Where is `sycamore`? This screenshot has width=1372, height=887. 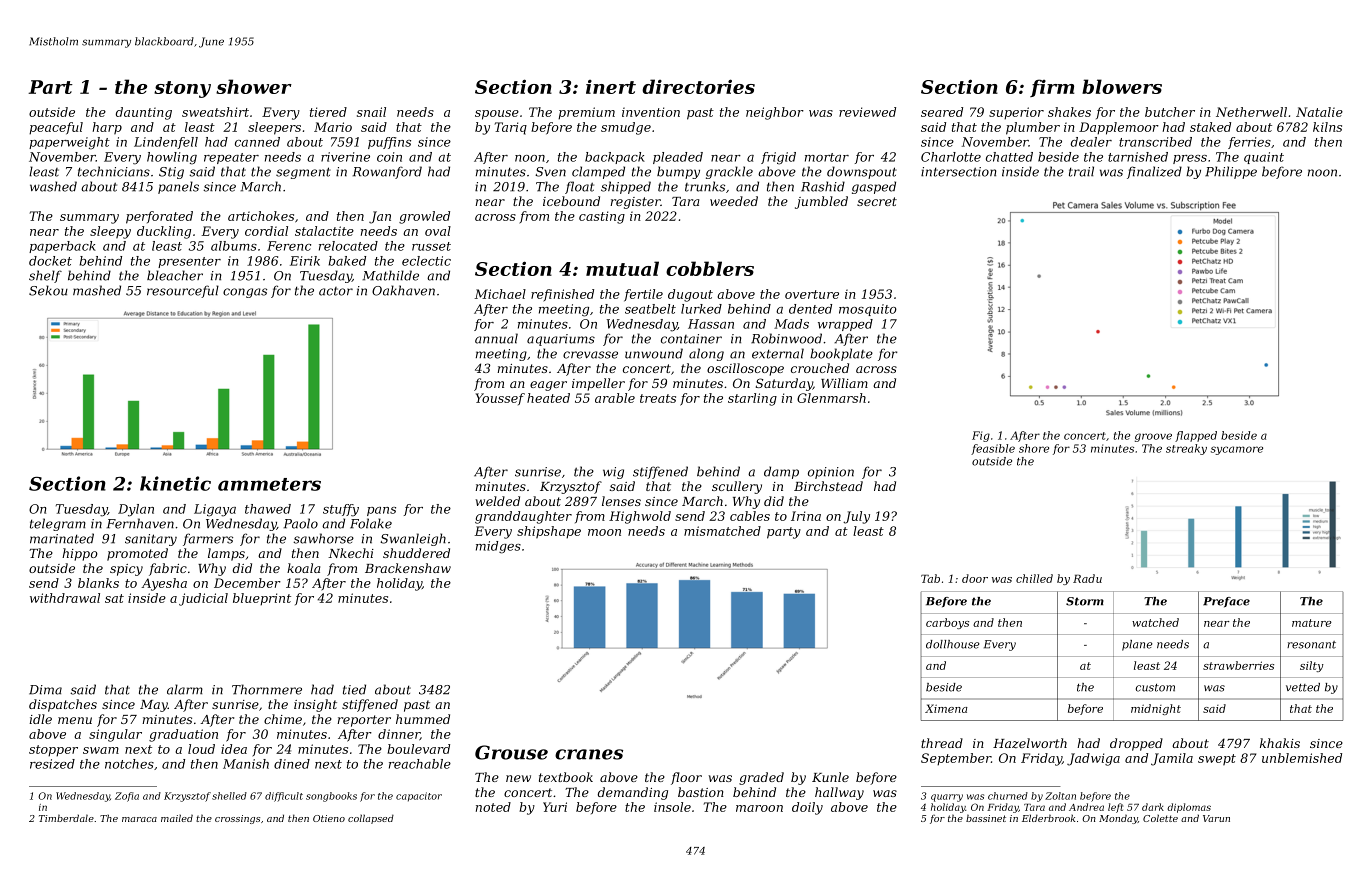 sycamore is located at coordinates (1237, 450).
